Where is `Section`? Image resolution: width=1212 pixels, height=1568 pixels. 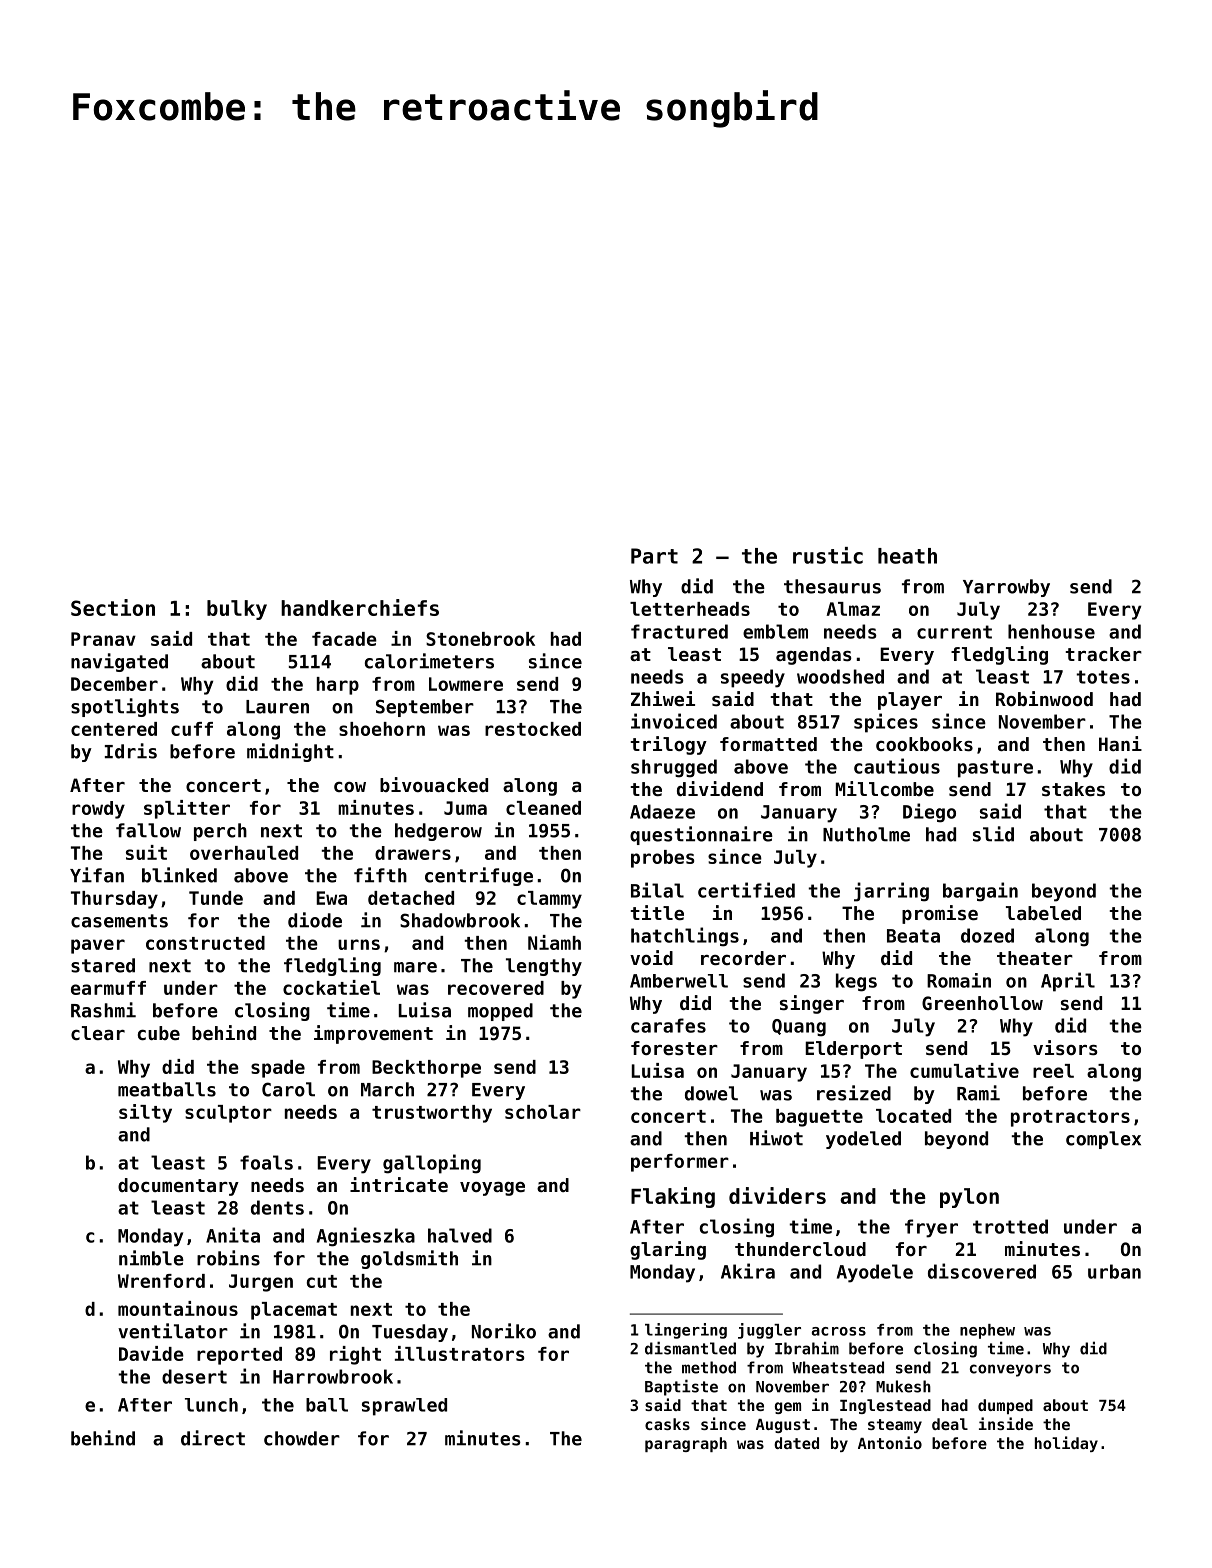
Section is located at coordinates (113, 607).
